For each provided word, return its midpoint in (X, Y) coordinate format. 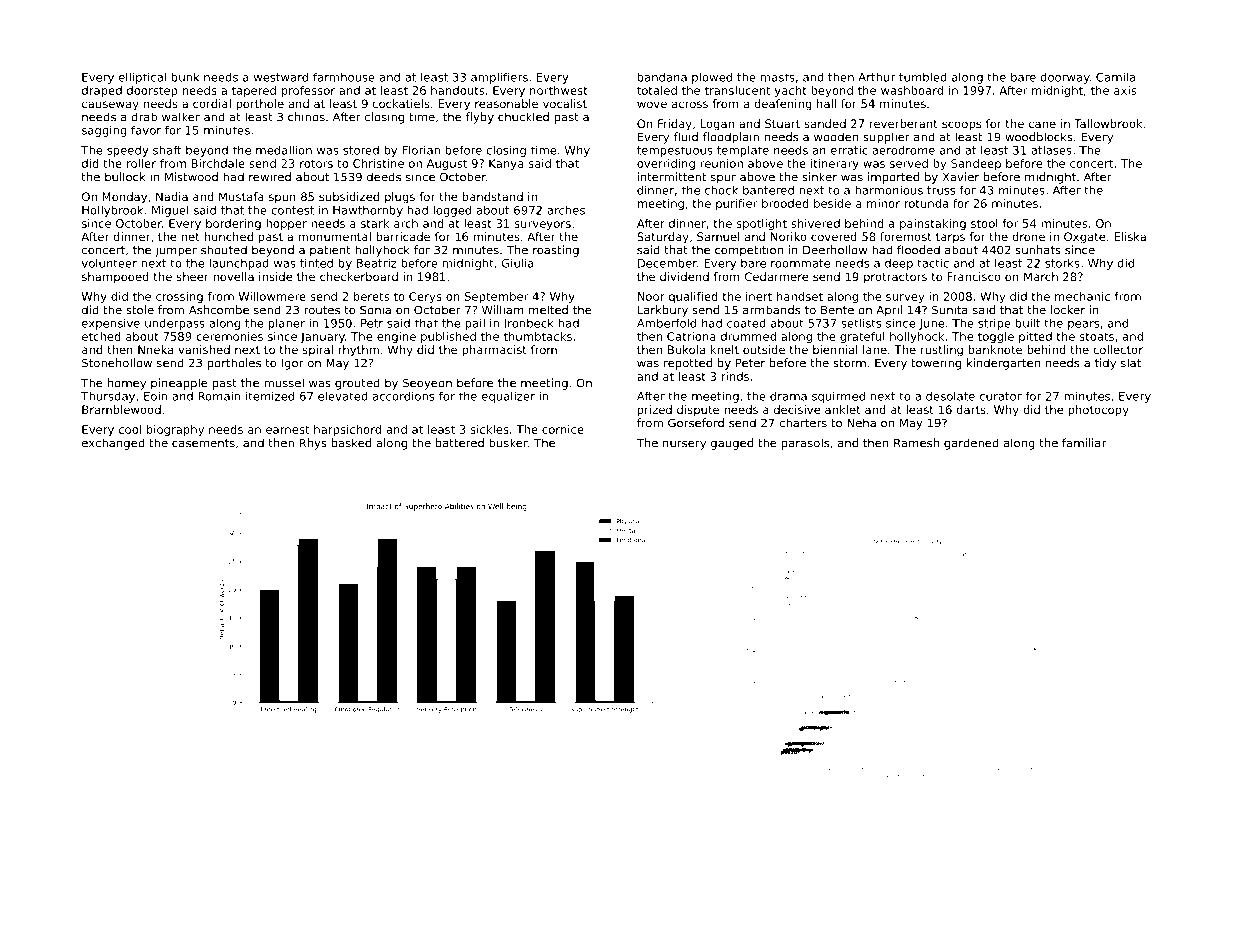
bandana (662, 77)
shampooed (115, 278)
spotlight (762, 224)
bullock (125, 177)
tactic (933, 263)
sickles (490, 429)
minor (883, 203)
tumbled (923, 77)
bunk (185, 77)
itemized (270, 396)
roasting (556, 251)
